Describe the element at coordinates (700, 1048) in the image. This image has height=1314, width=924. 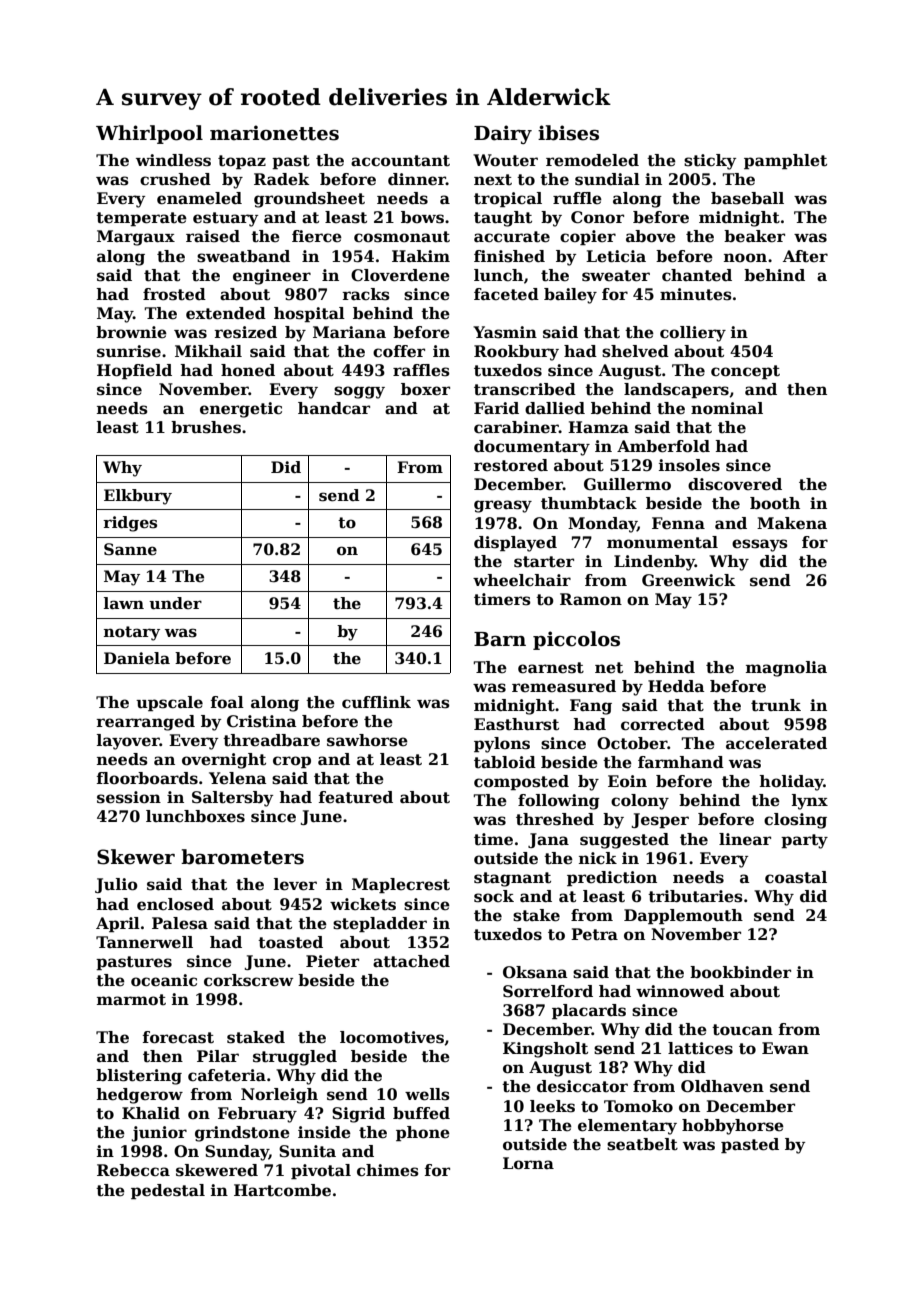
I see `lattices` at that location.
